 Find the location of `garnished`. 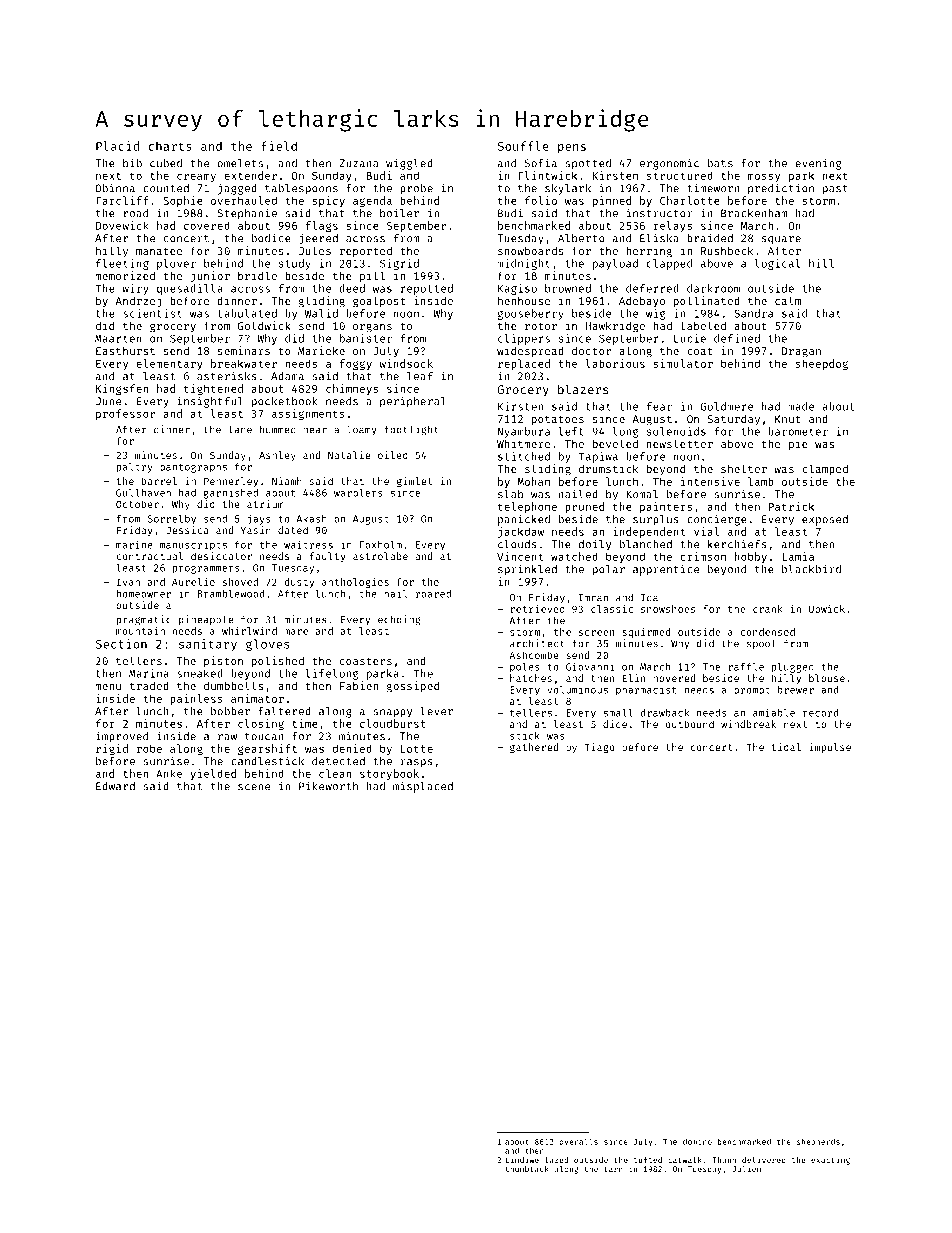

garnished is located at coordinates (231, 493).
